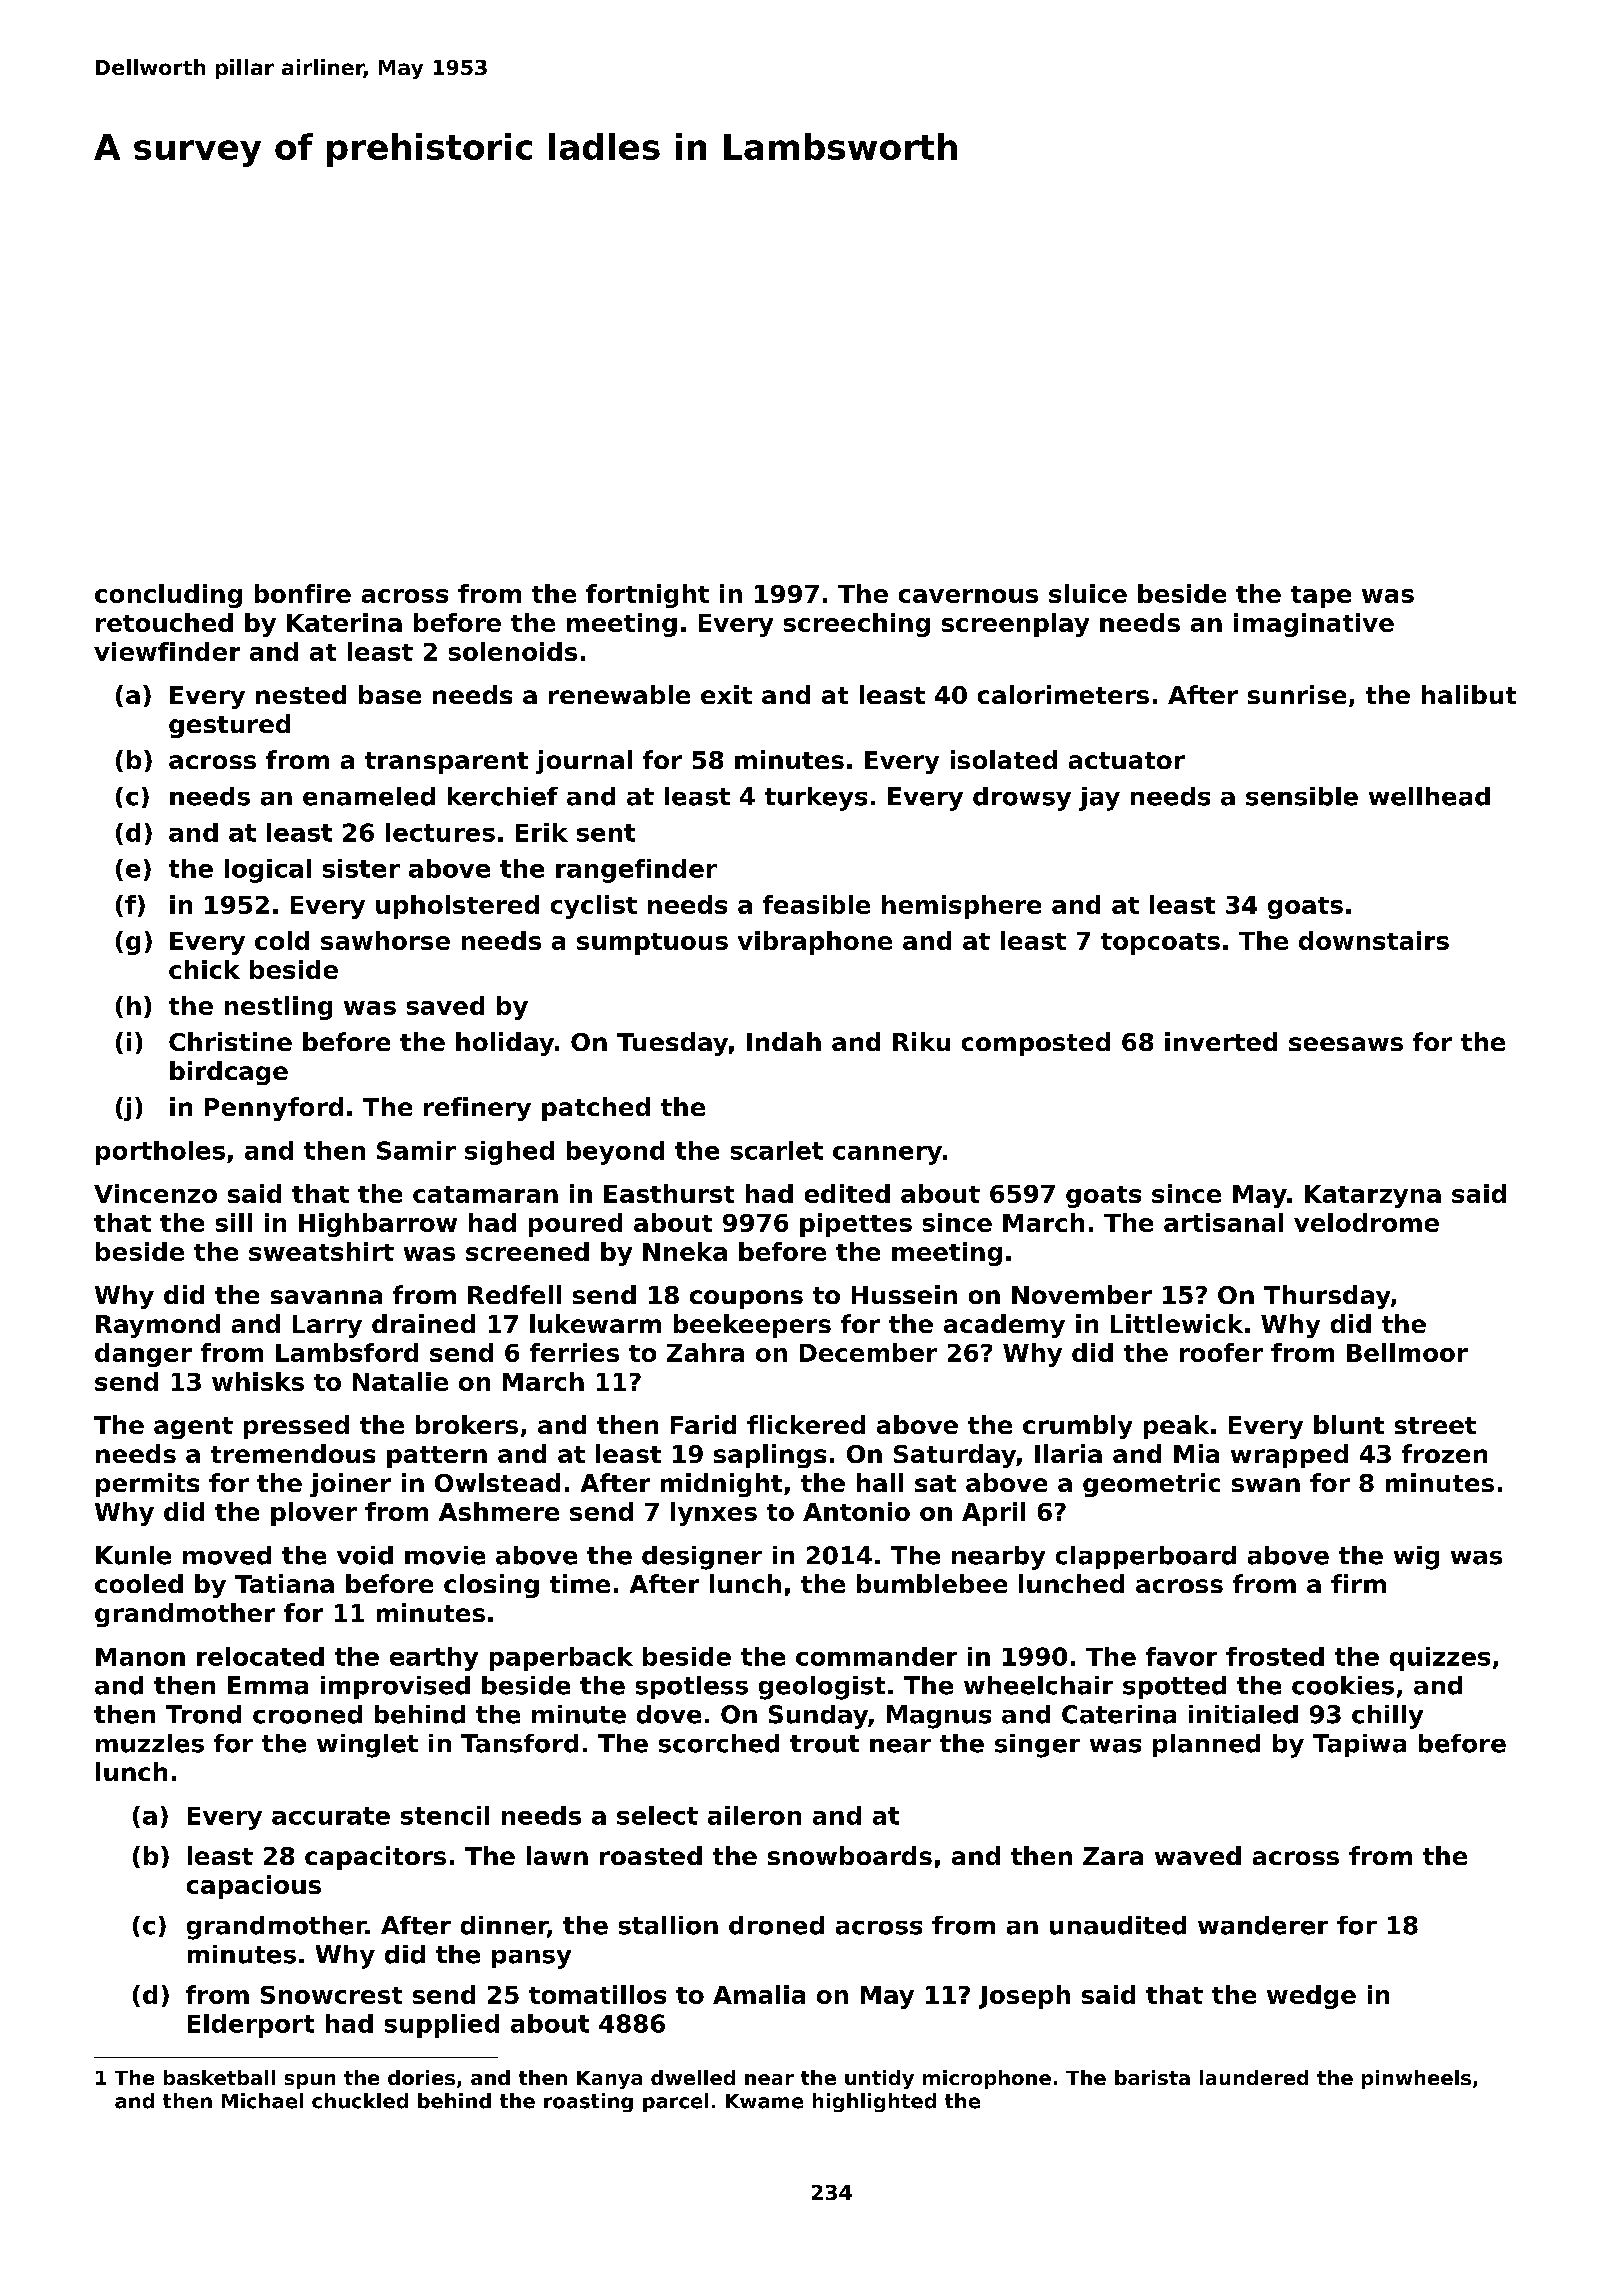 Image resolution: width=1620 pixels, height=2292 pixels. I want to click on aileron, so click(754, 1815).
